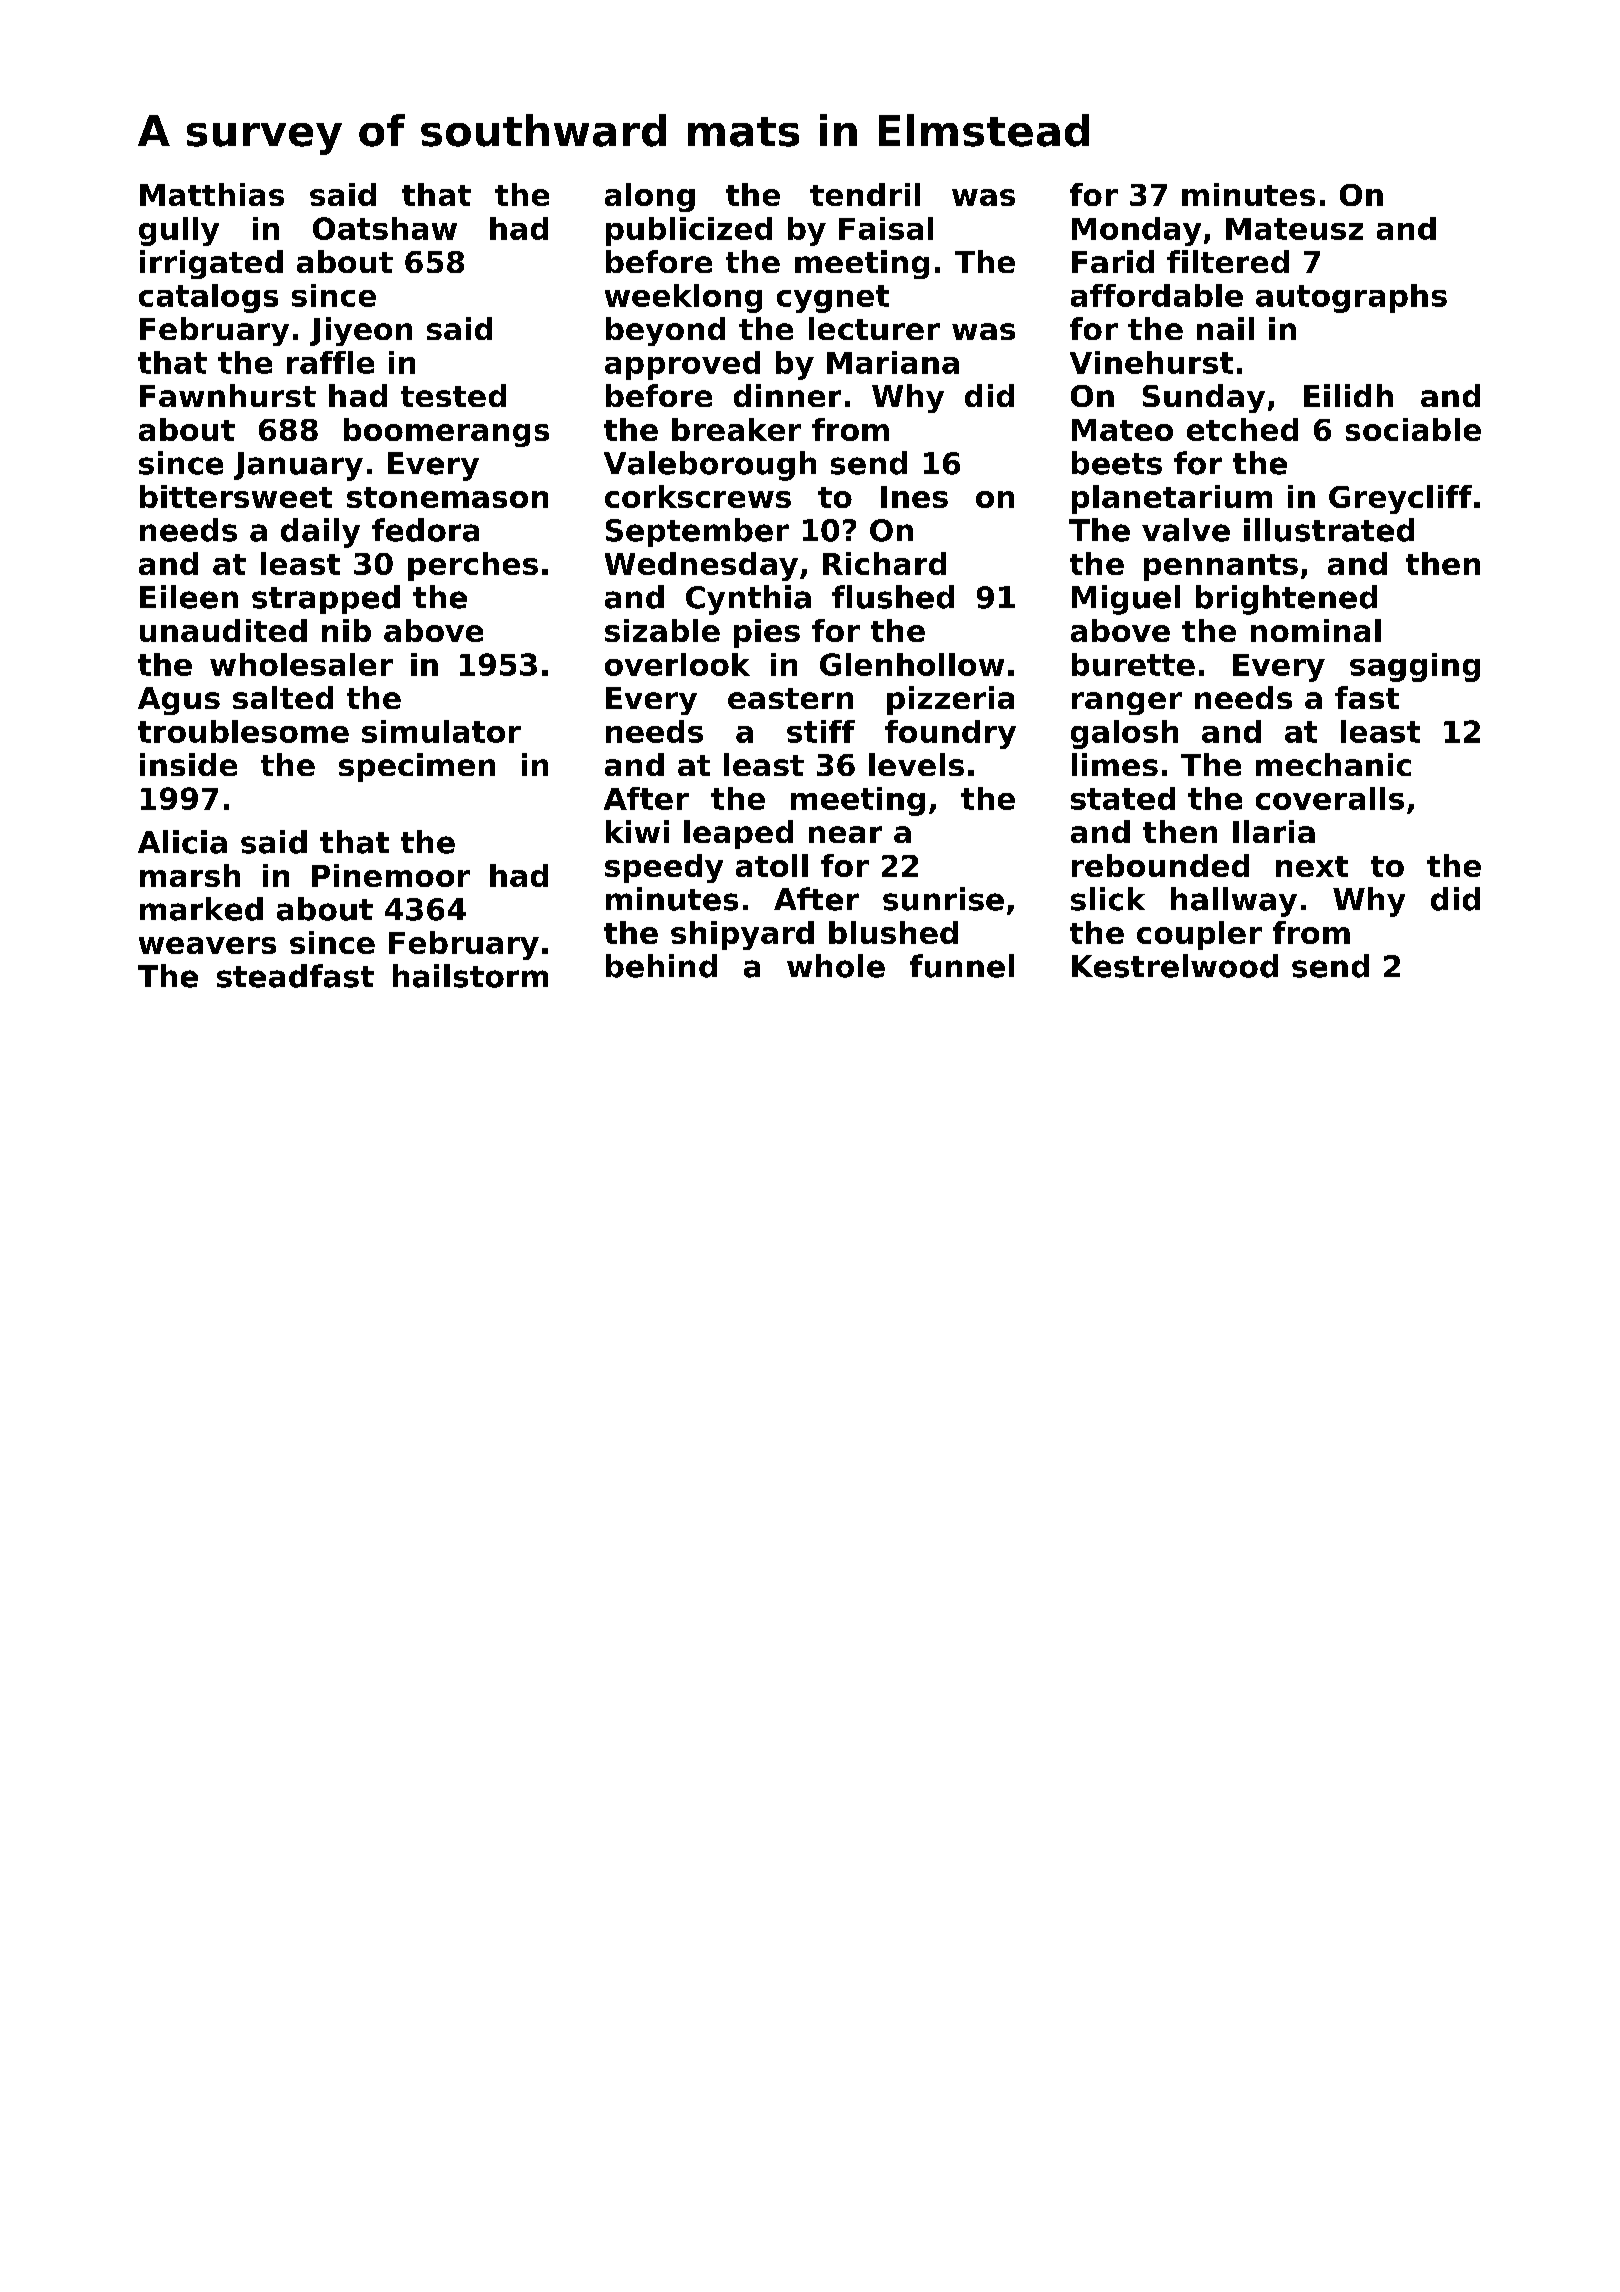 Image resolution: width=1620 pixels, height=2292 pixels. I want to click on funnel, so click(962, 966).
